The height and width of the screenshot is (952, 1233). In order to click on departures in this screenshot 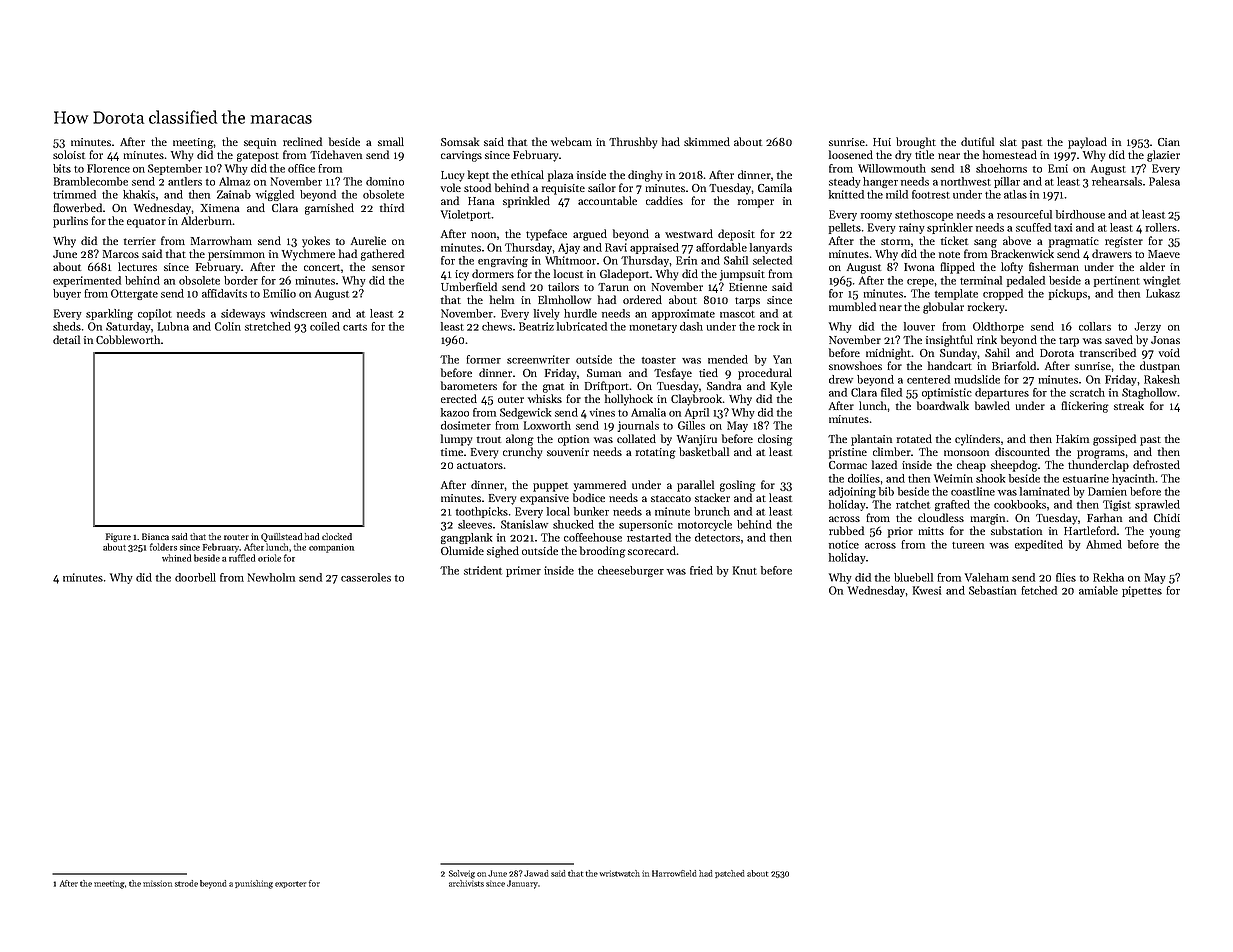, I will do `click(1002, 393)`.
